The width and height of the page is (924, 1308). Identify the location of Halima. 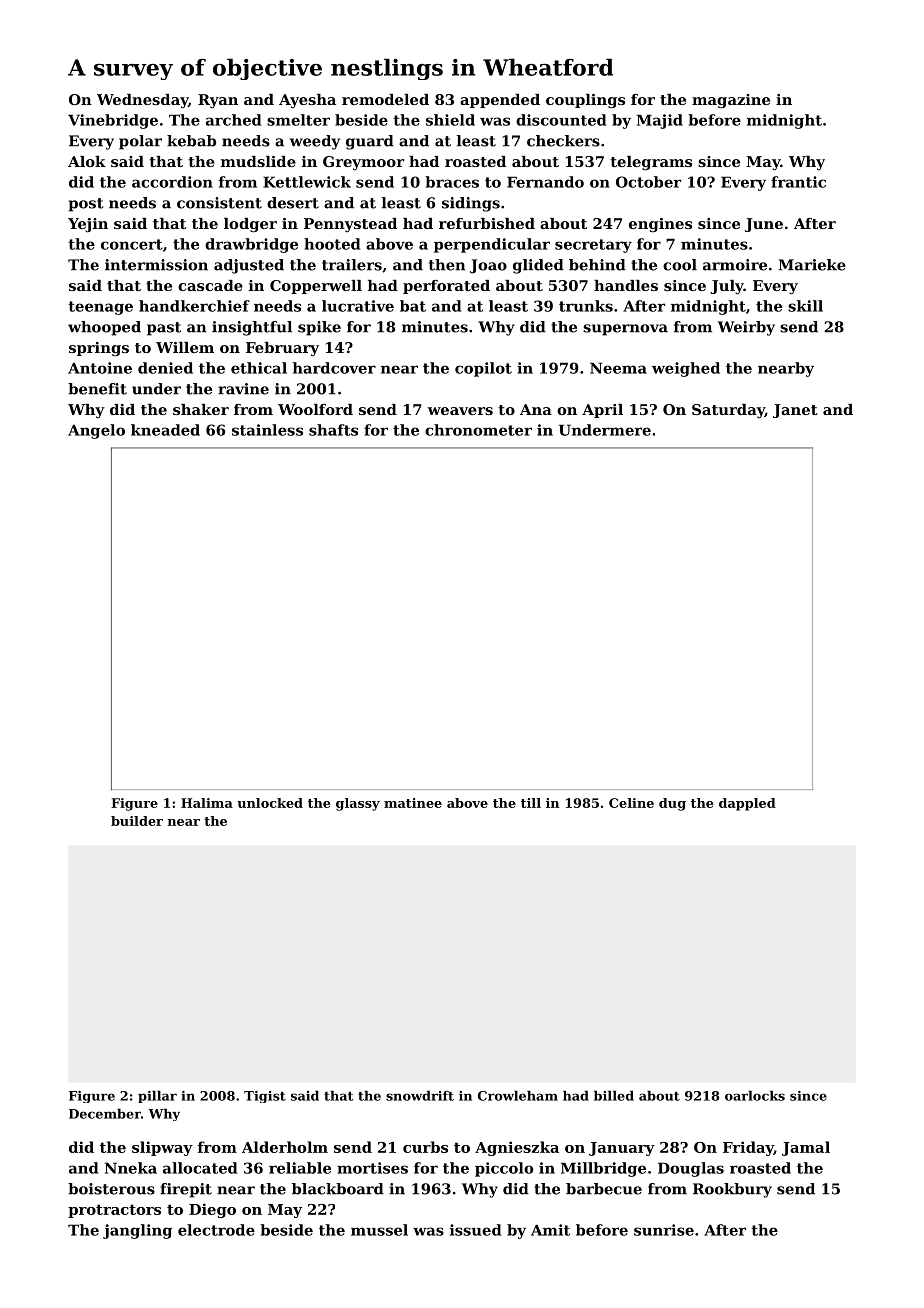
(207, 803).
